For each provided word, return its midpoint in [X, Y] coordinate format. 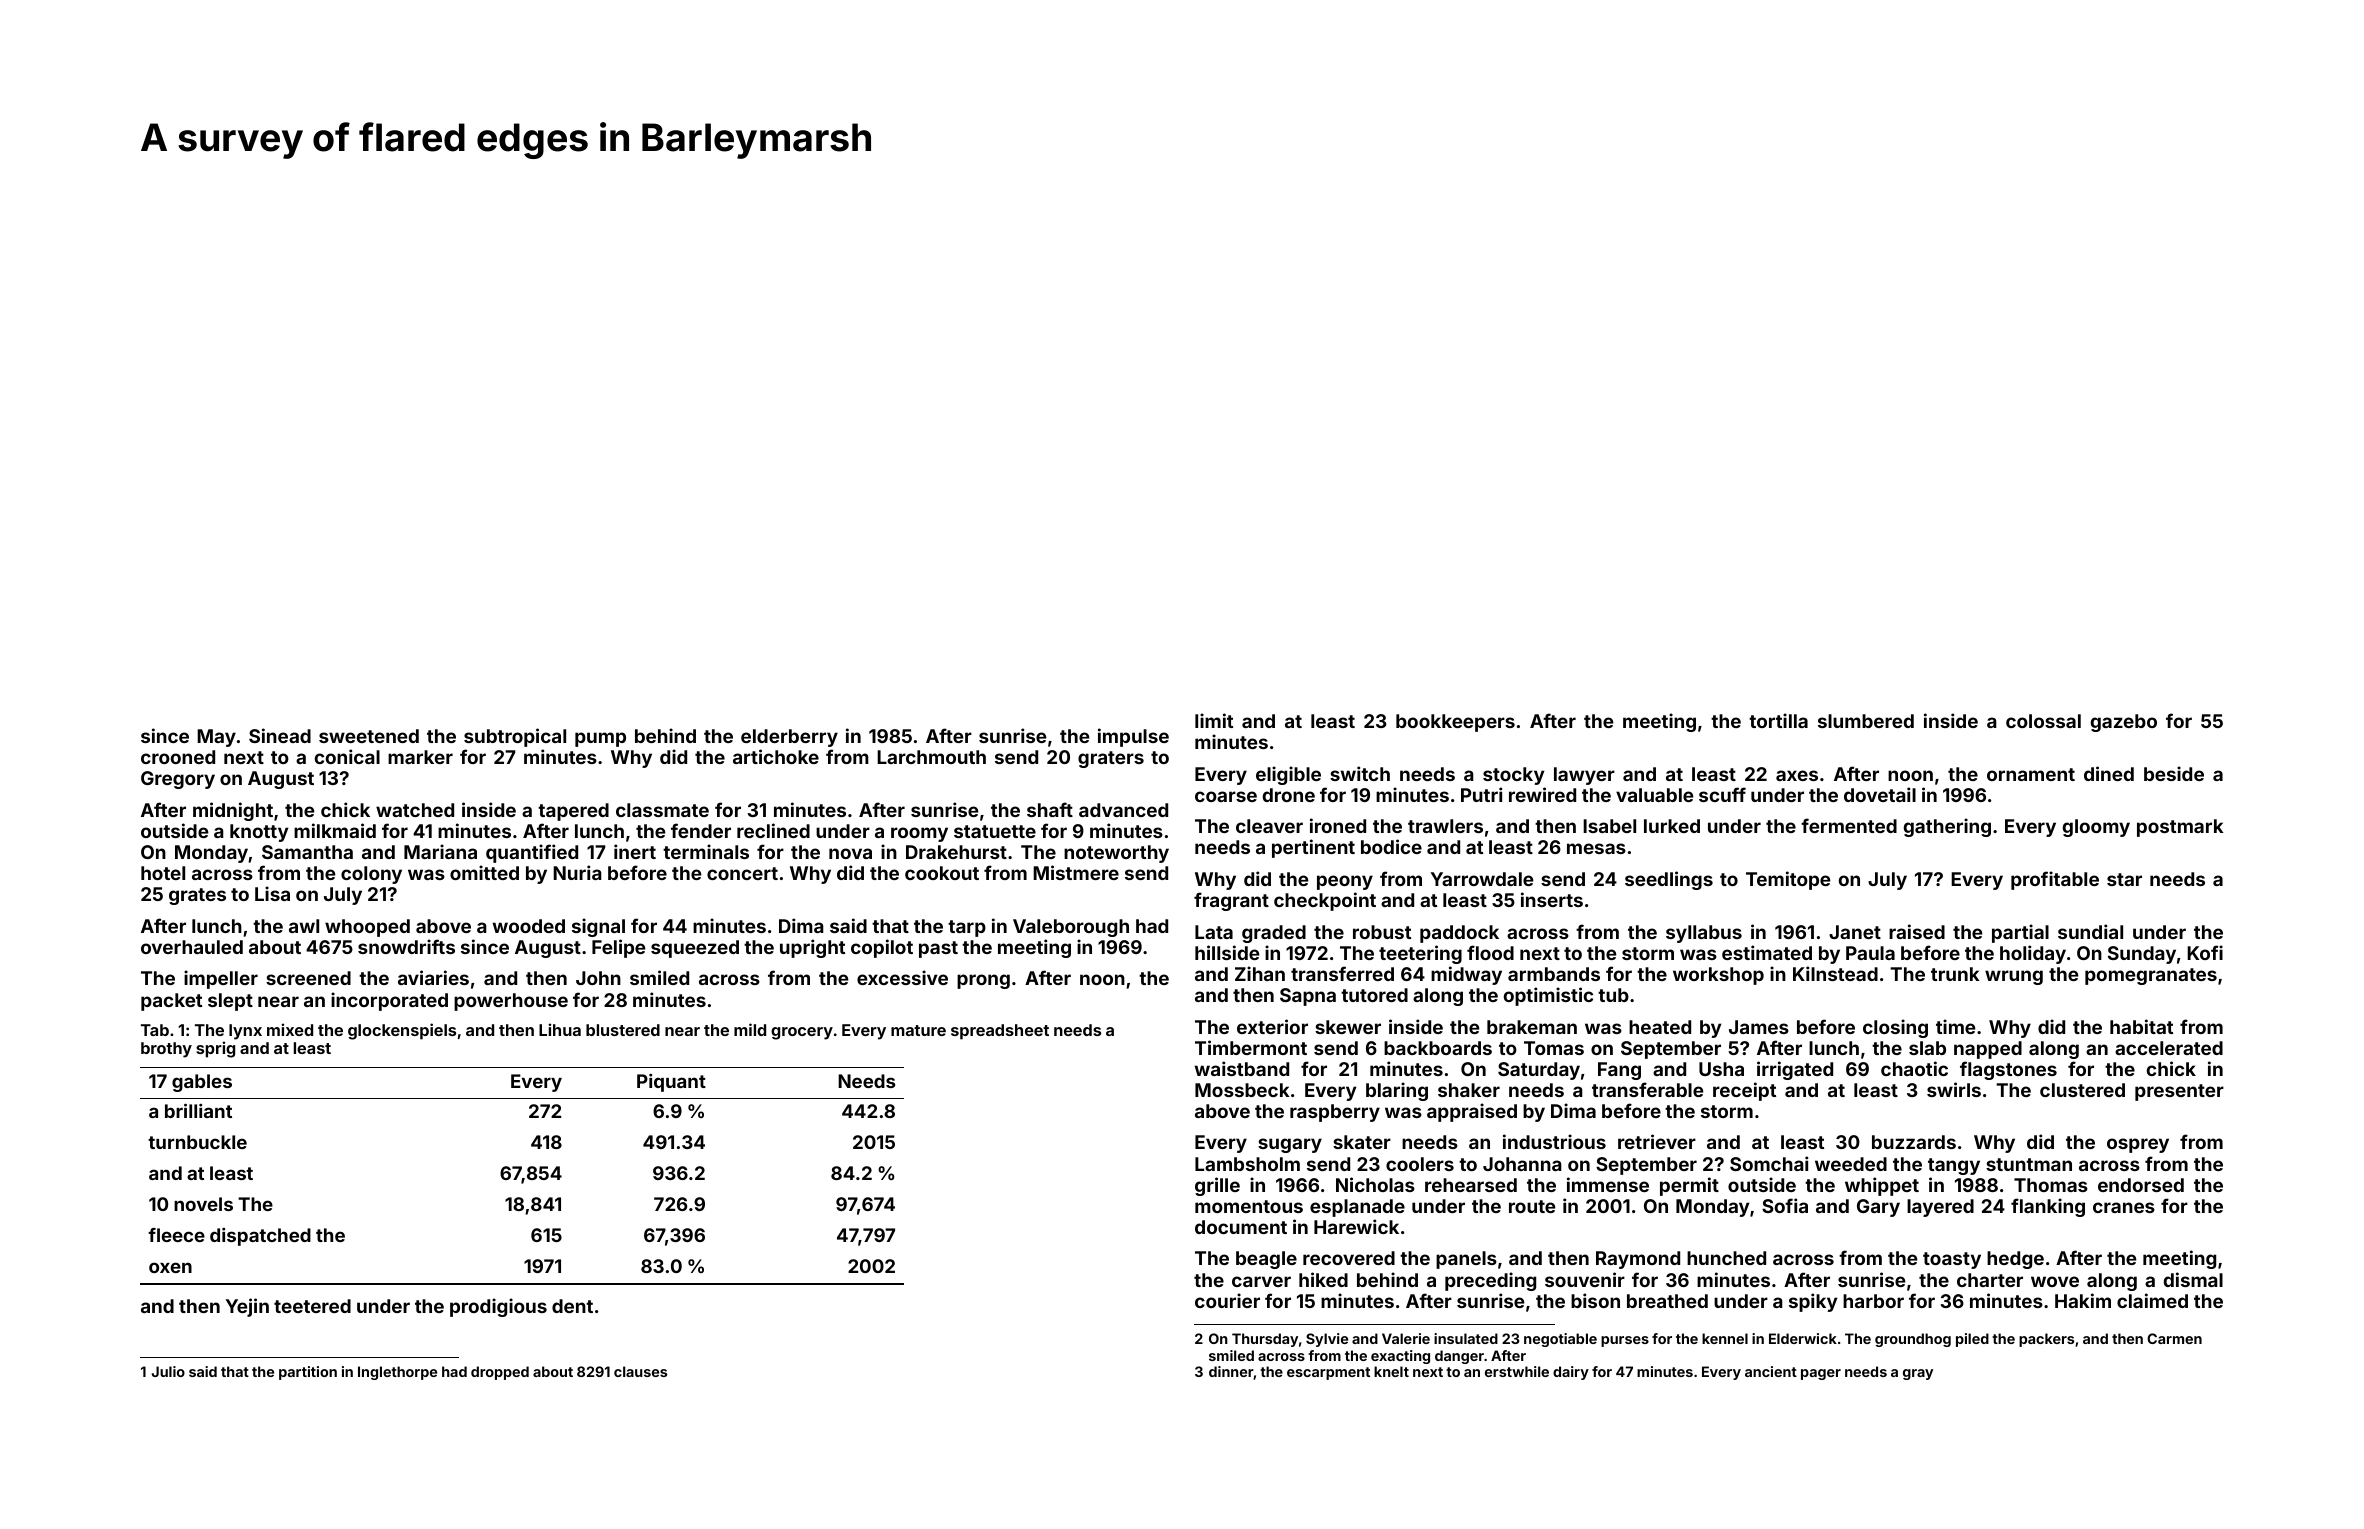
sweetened [369, 736]
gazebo [2124, 723]
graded [1274, 934]
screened [308, 978]
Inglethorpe [397, 1373]
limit [1214, 720]
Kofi [2205, 952]
